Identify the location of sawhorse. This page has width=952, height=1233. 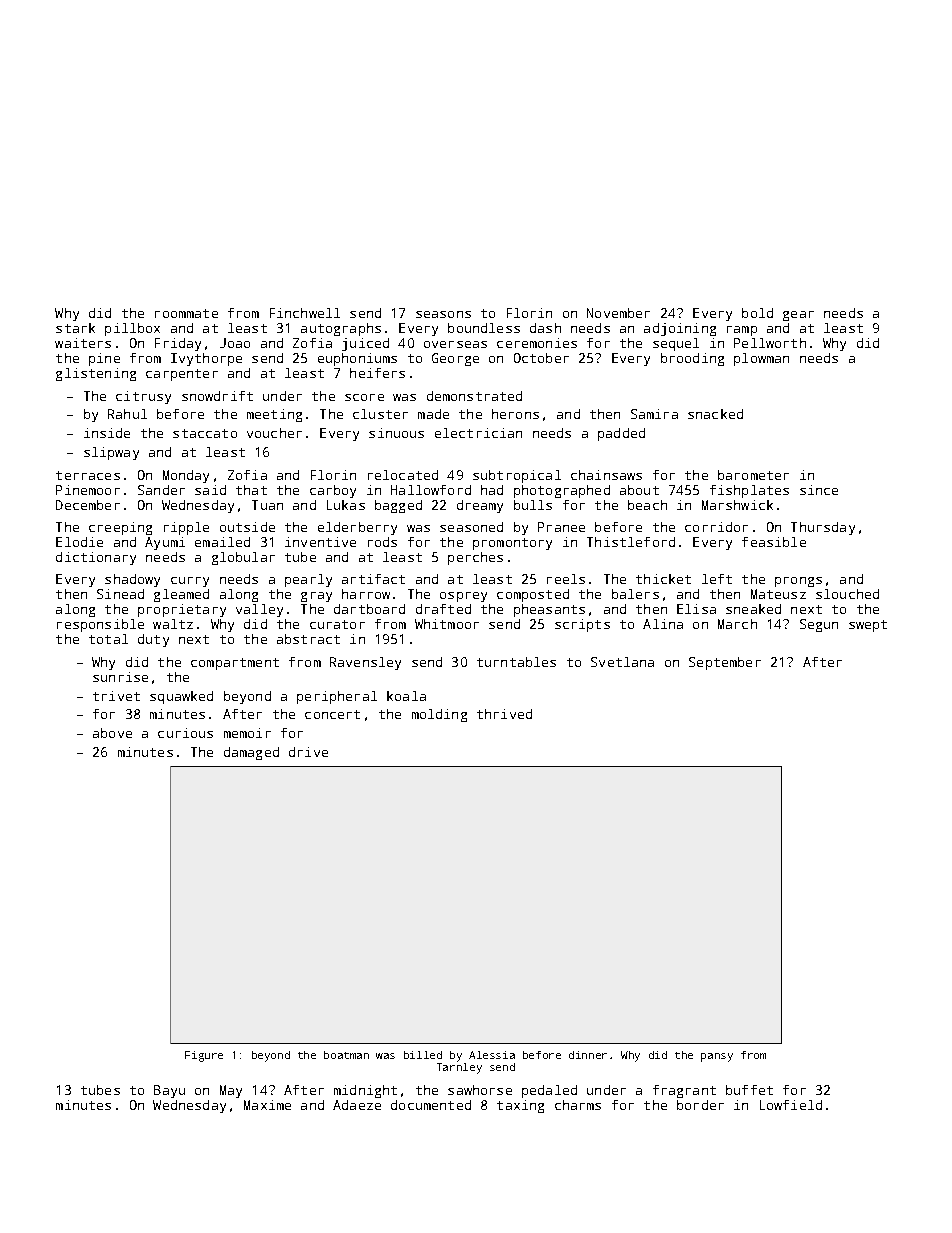
(480, 1090).
